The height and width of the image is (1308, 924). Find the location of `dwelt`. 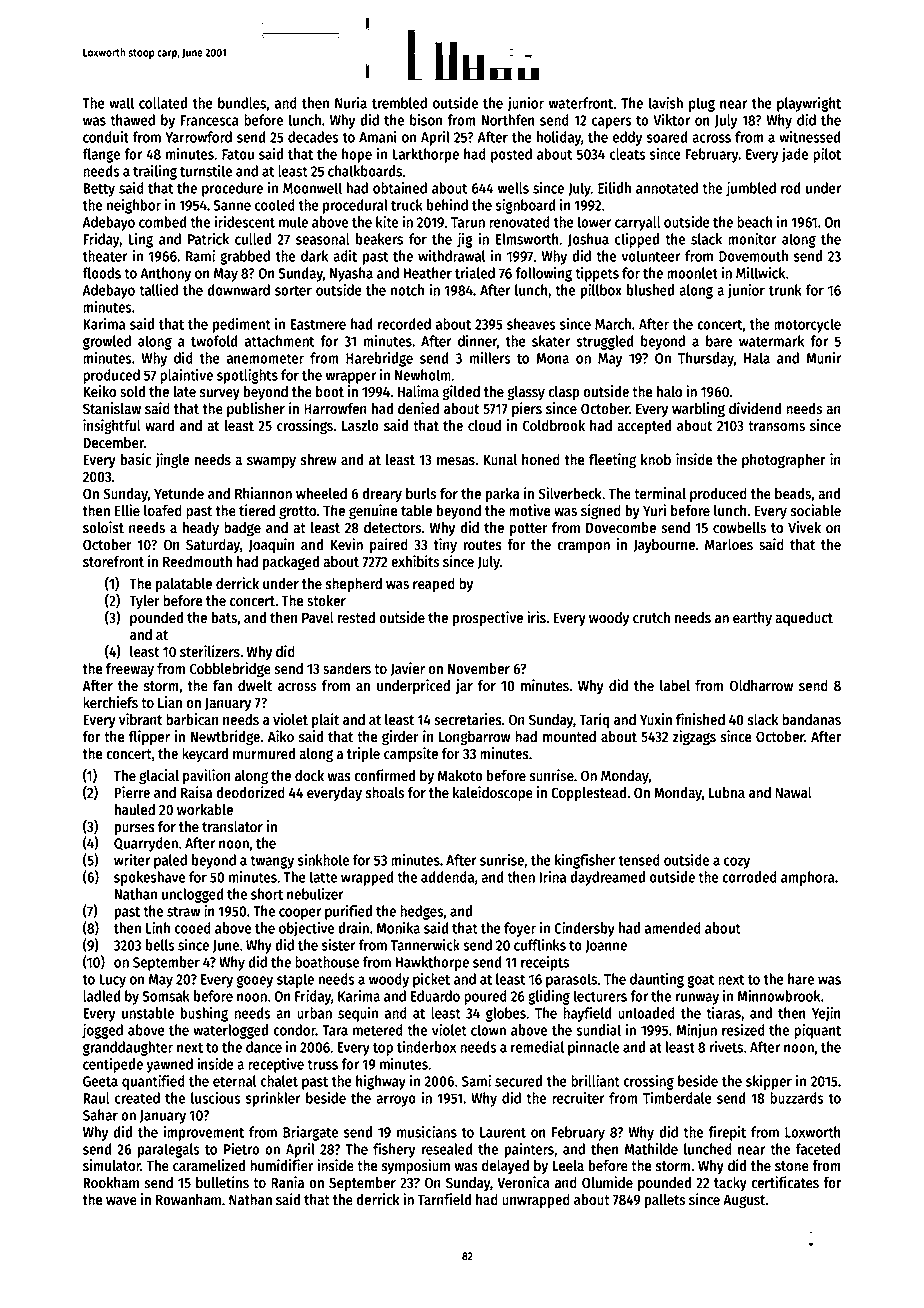

dwelt is located at coordinates (255, 686).
